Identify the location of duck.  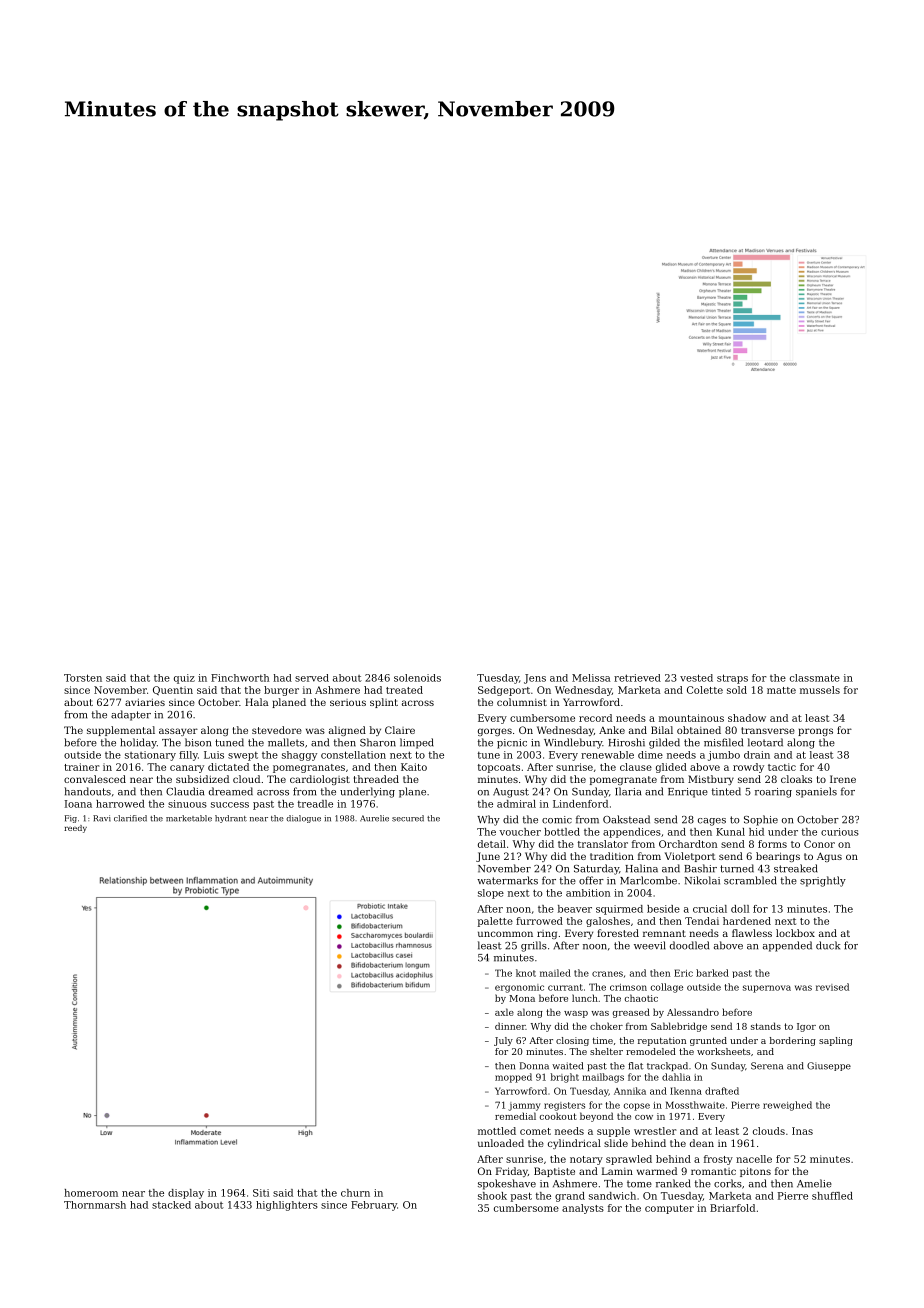
(828, 945).
